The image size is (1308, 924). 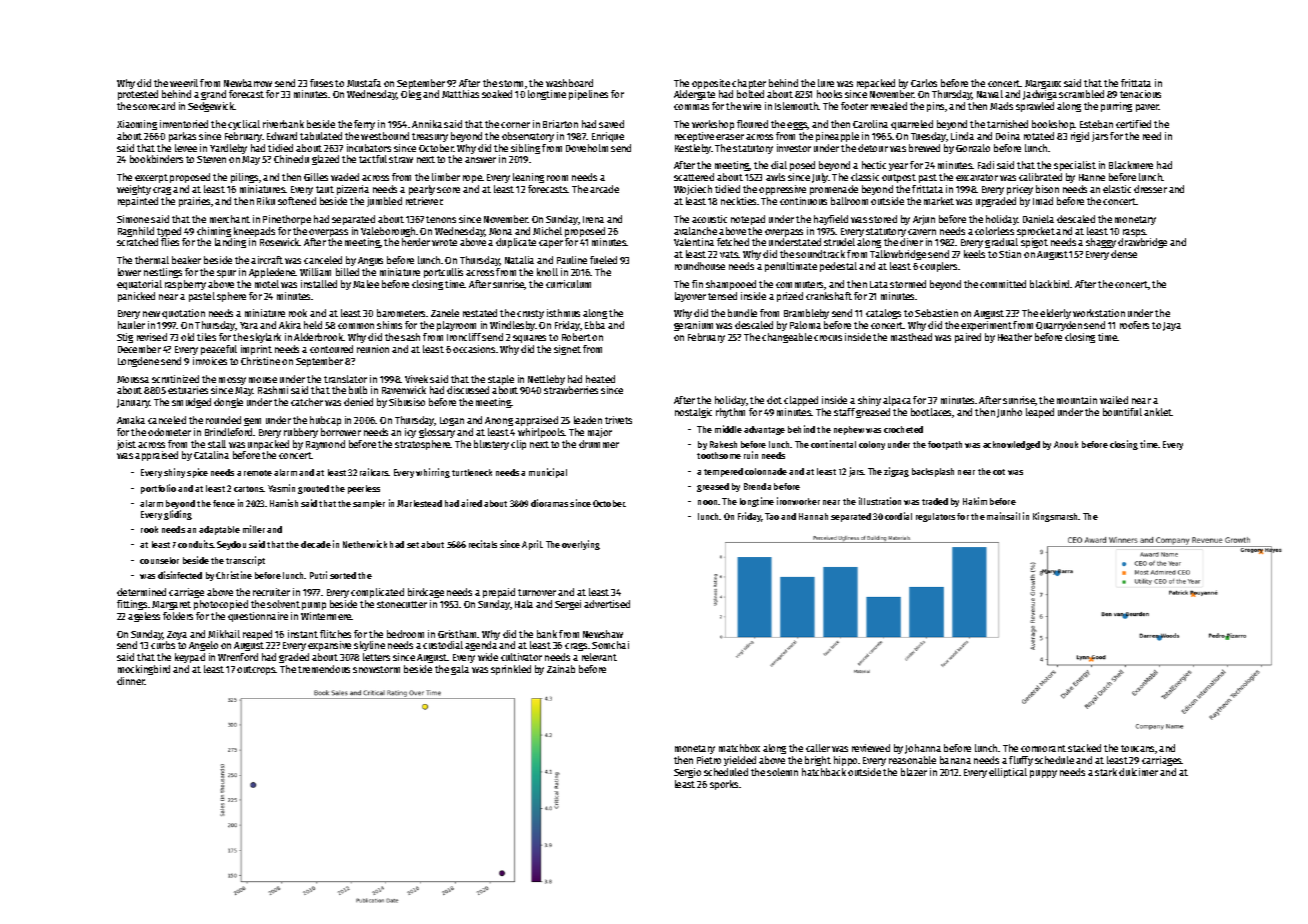 I want to click on calibrated, so click(x=1040, y=177).
